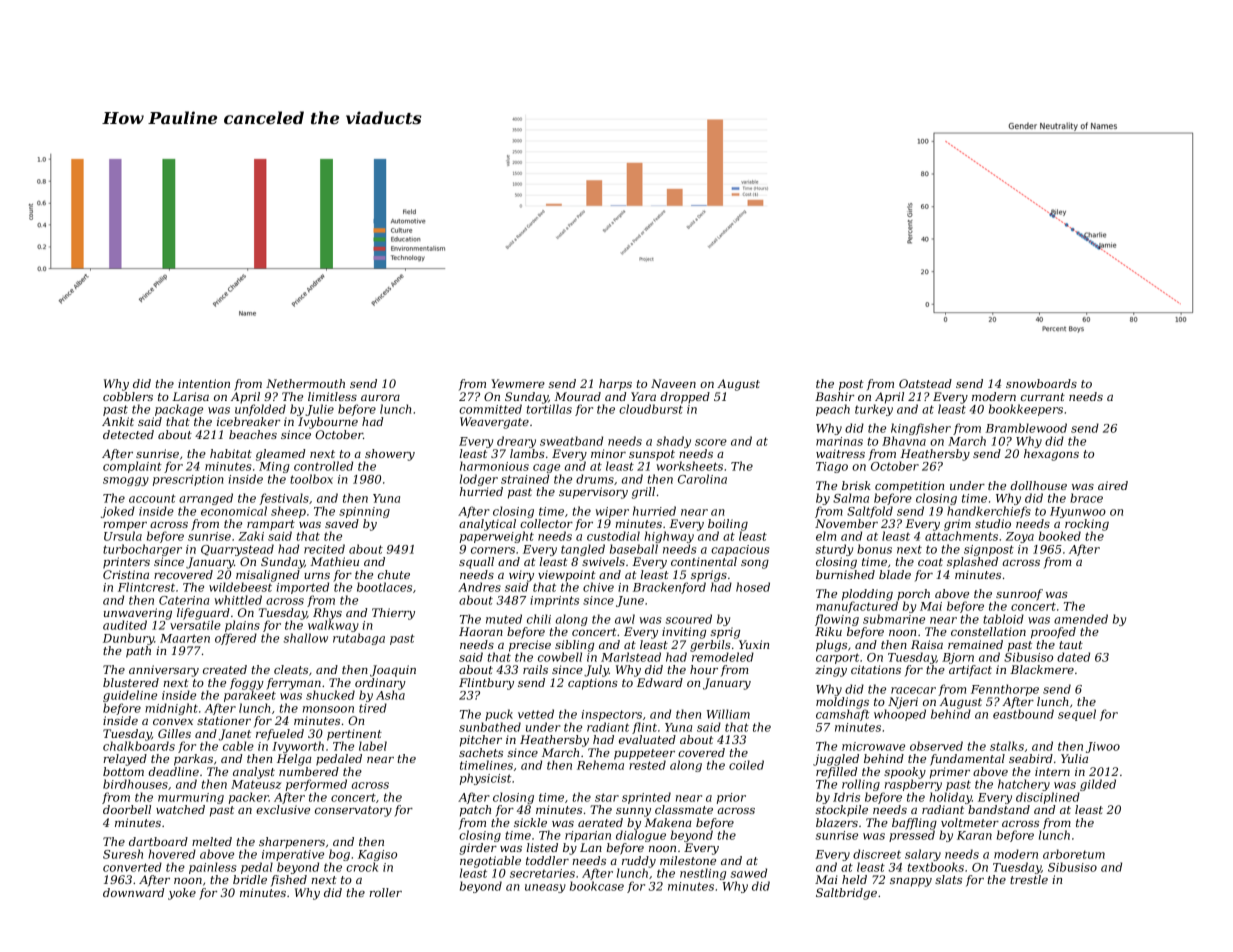  I want to click on highway, so click(669, 537).
